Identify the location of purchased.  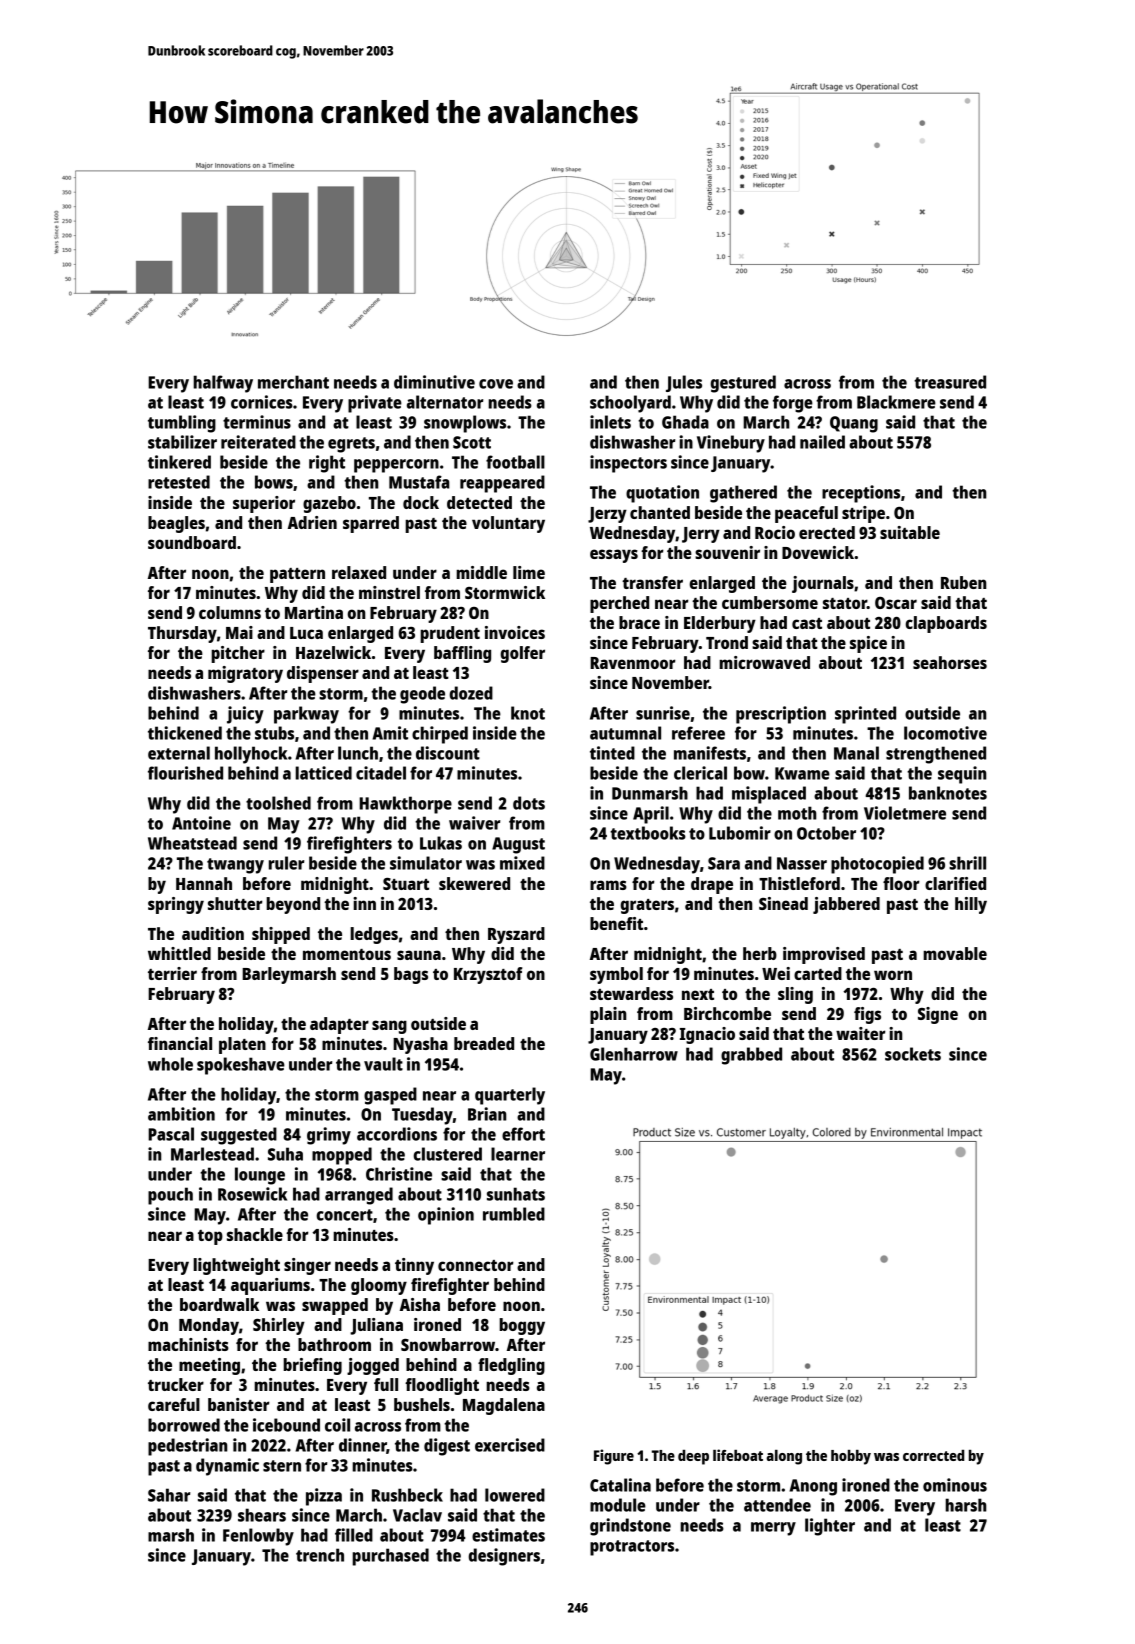
(390, 1557).
